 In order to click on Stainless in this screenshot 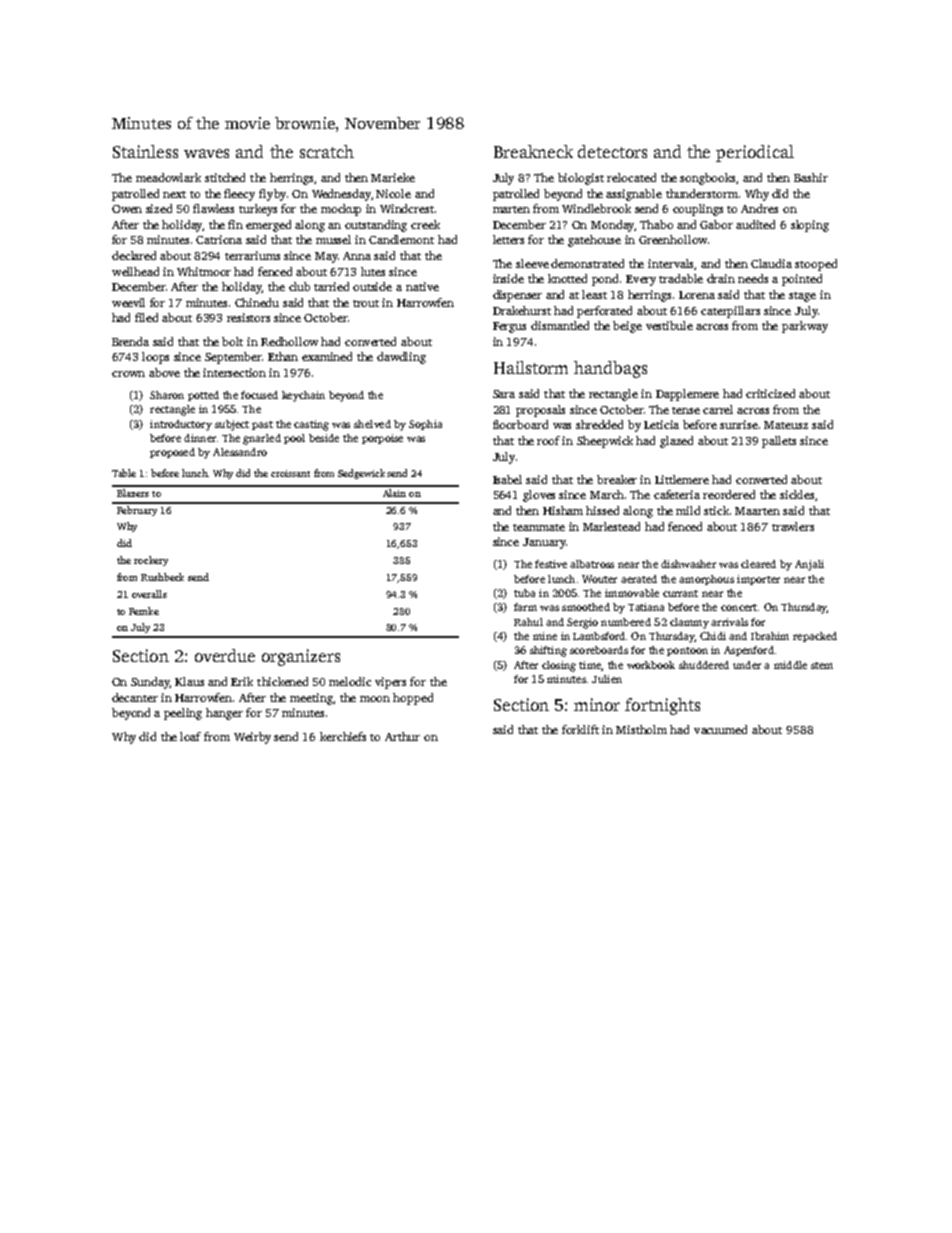, I will do `click(145, 151)`.
